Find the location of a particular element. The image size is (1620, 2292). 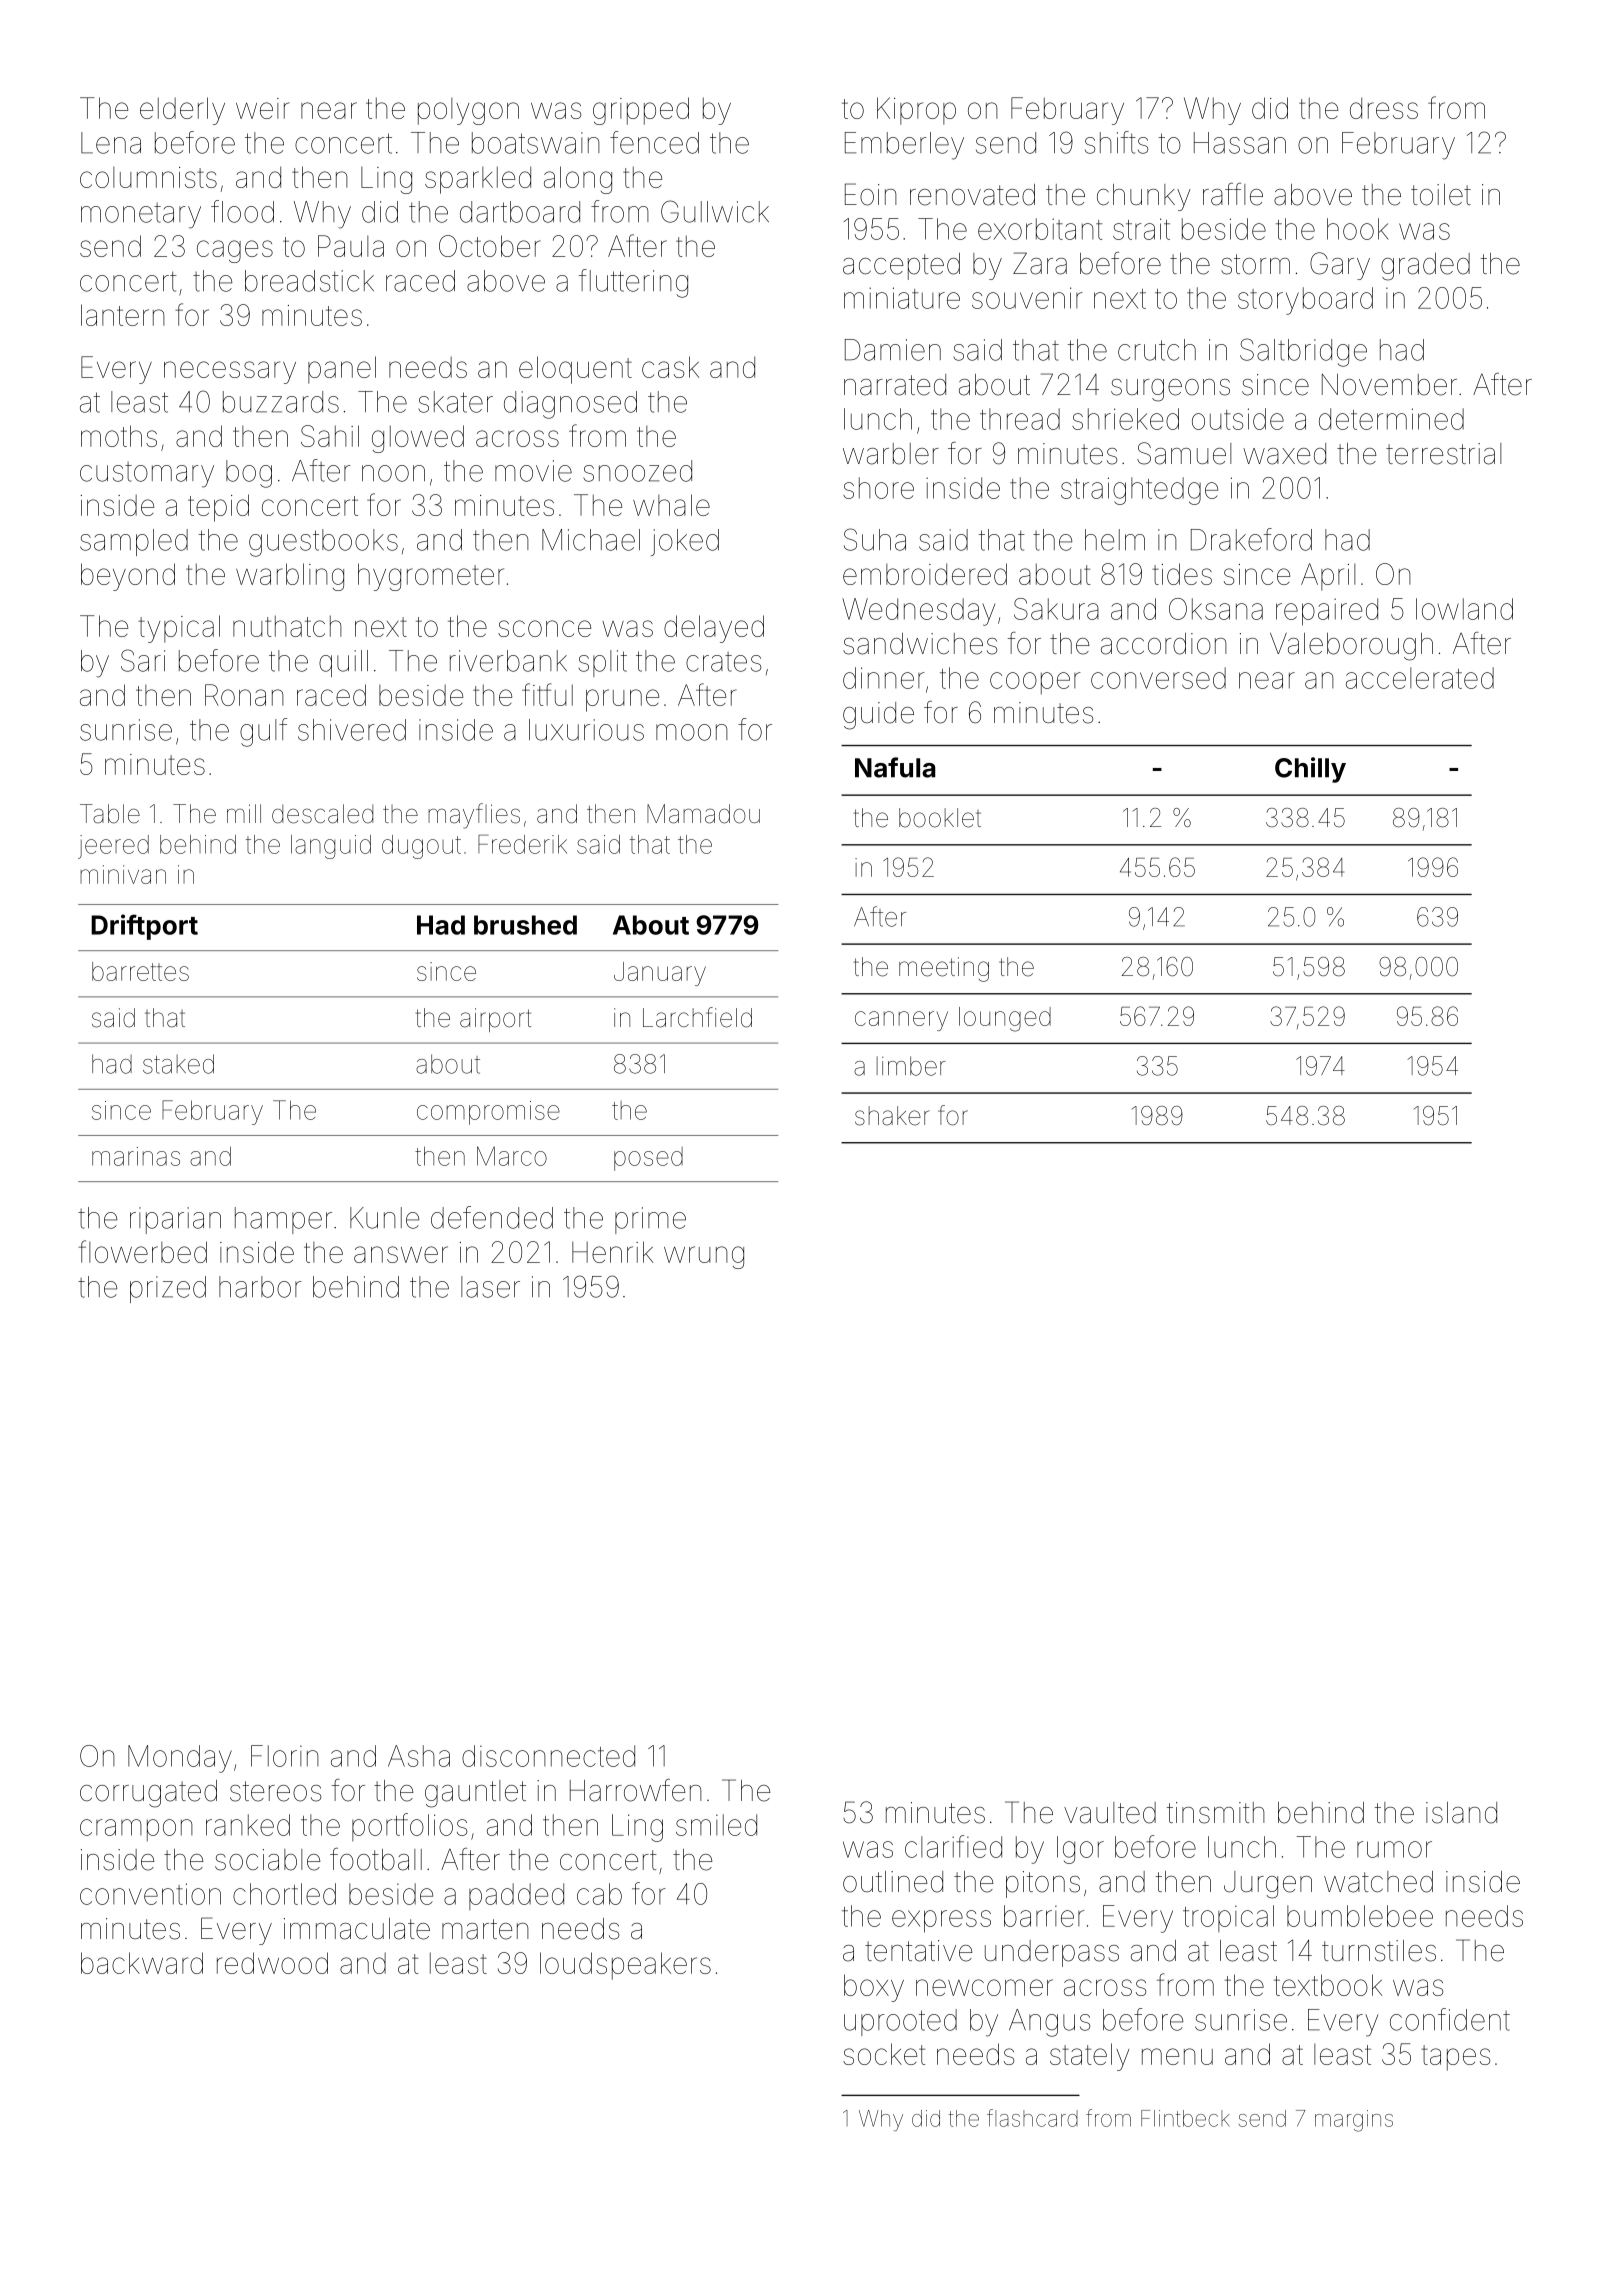

laser is located at coordinates (490, 1287).
